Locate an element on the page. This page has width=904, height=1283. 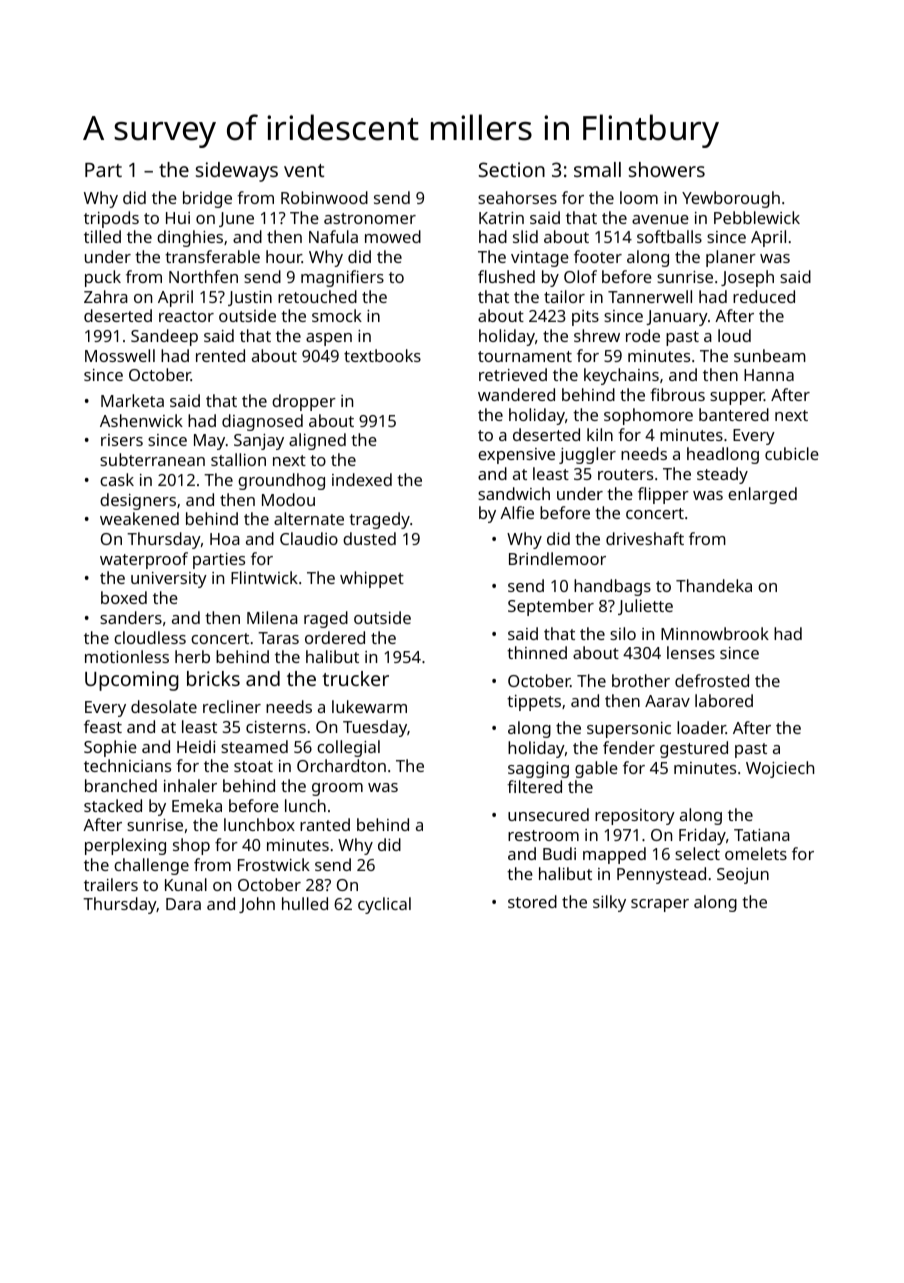
loader is located at coordinates (701, 727).
